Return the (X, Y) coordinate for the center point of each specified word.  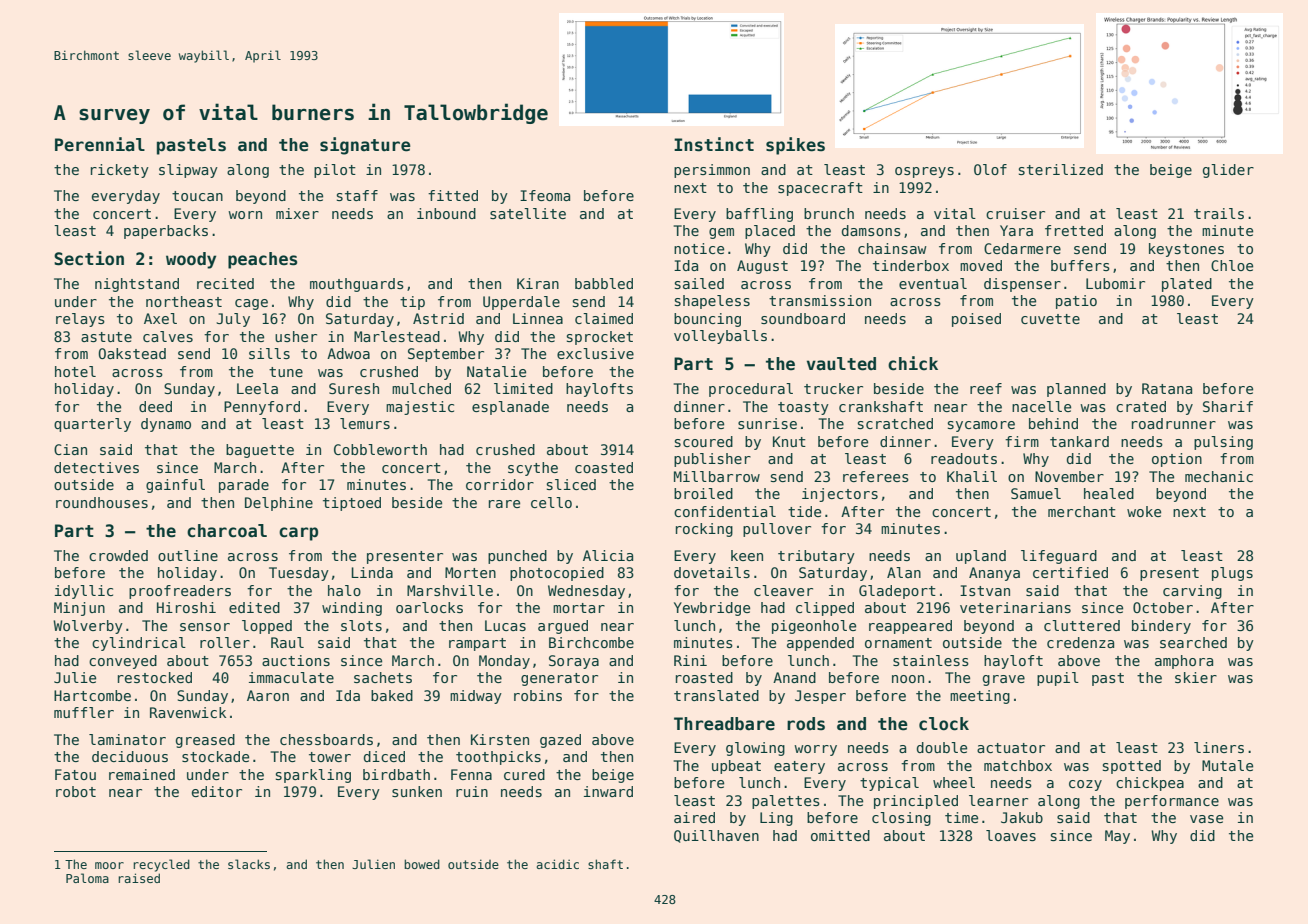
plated (1187, 285)
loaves (1011, 835)
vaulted (841, 364)
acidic (557, 864)
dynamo (166, 425)
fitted (453, 195)
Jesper (820, 697)
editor (217, 791)
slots (361, 625)
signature (365, 146)
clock (944, 724)
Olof (990, 169)
